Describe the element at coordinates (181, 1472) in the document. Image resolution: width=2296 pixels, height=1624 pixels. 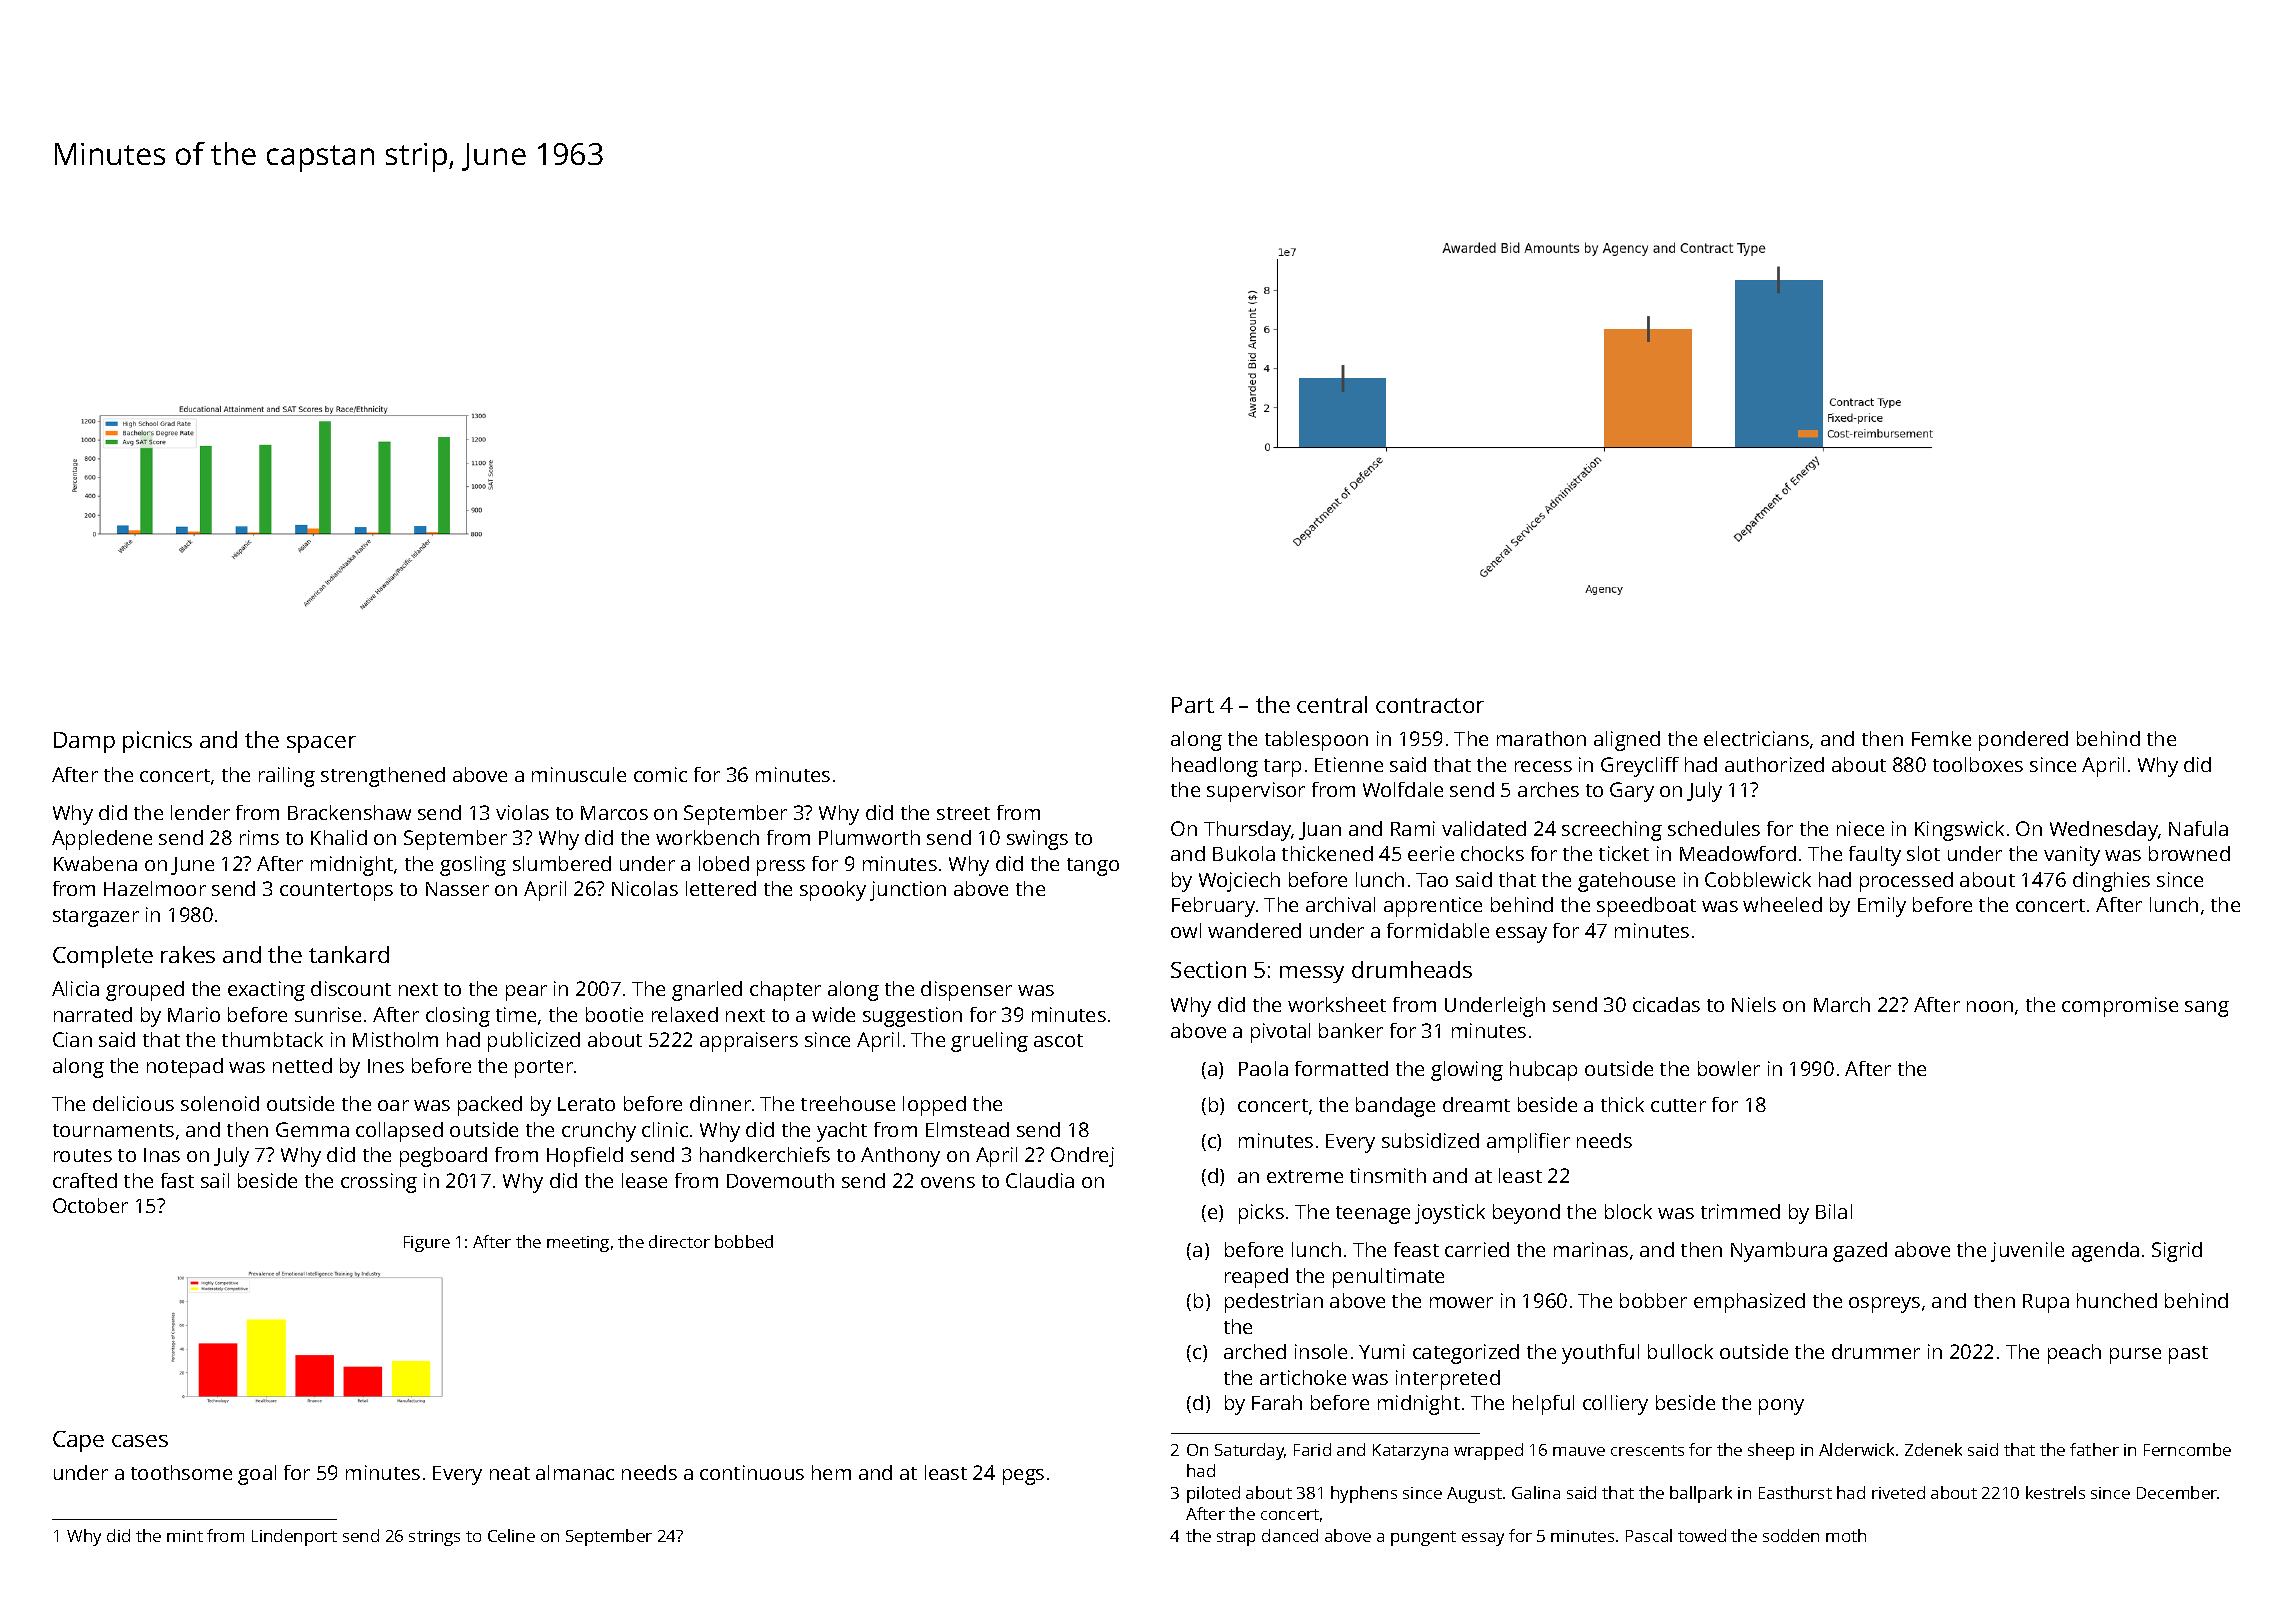
I see `toothsome` at that location.
